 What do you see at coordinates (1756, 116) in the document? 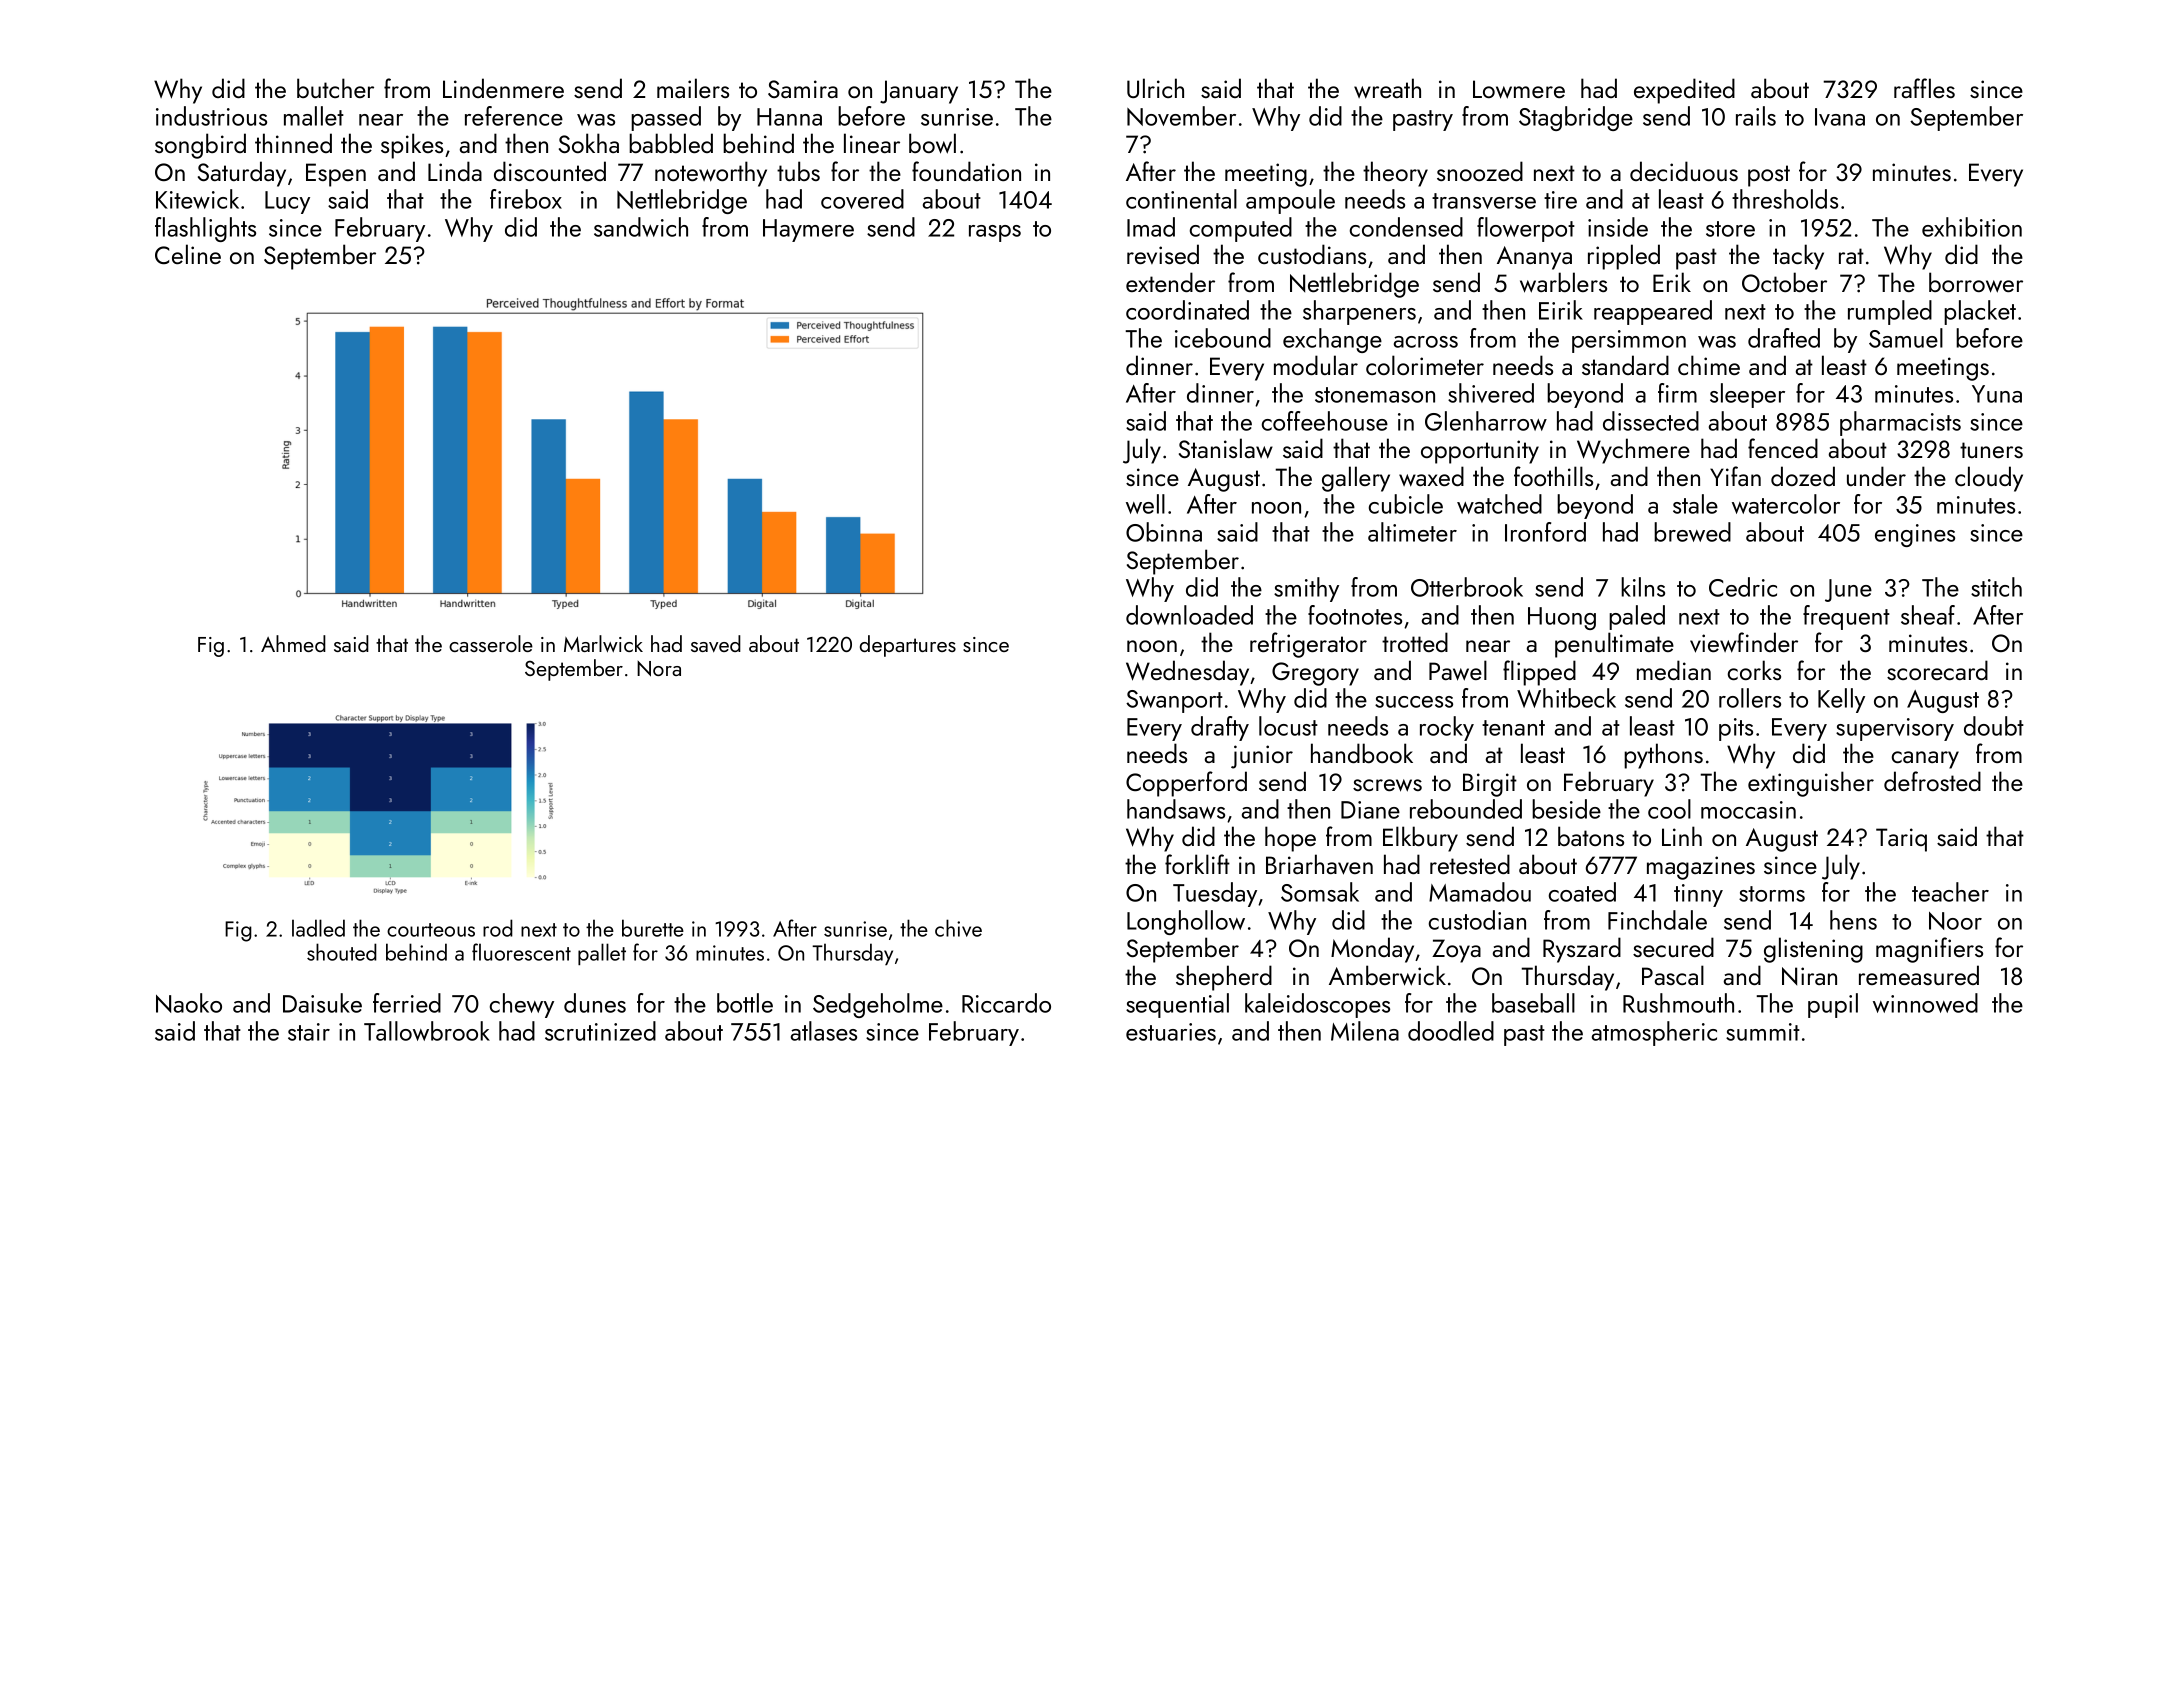
I see `rails` at bounding box center [1756, 116].
